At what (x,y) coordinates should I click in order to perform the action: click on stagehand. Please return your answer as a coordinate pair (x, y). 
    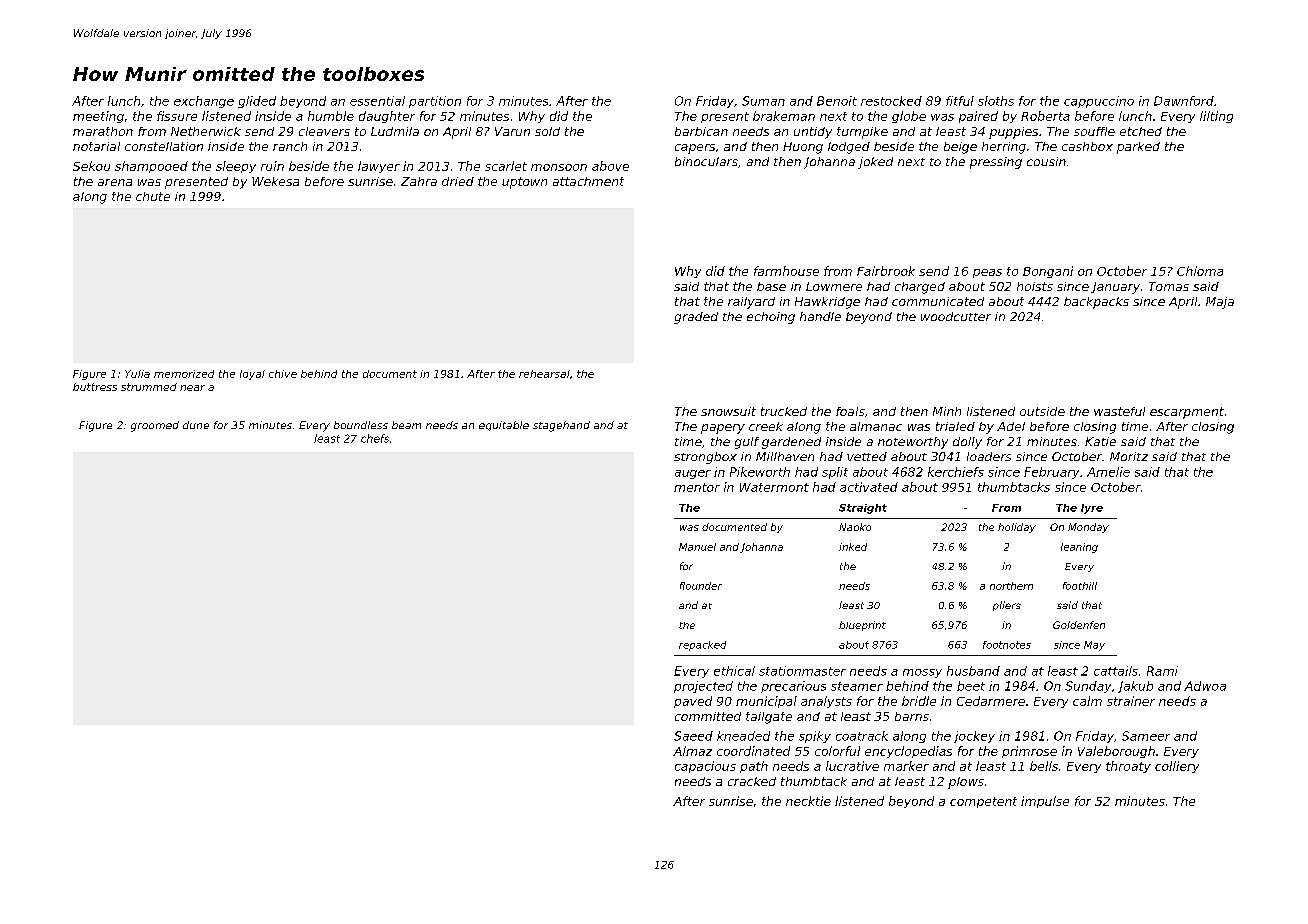
    Looking at the image, I should click on (561, 426).
